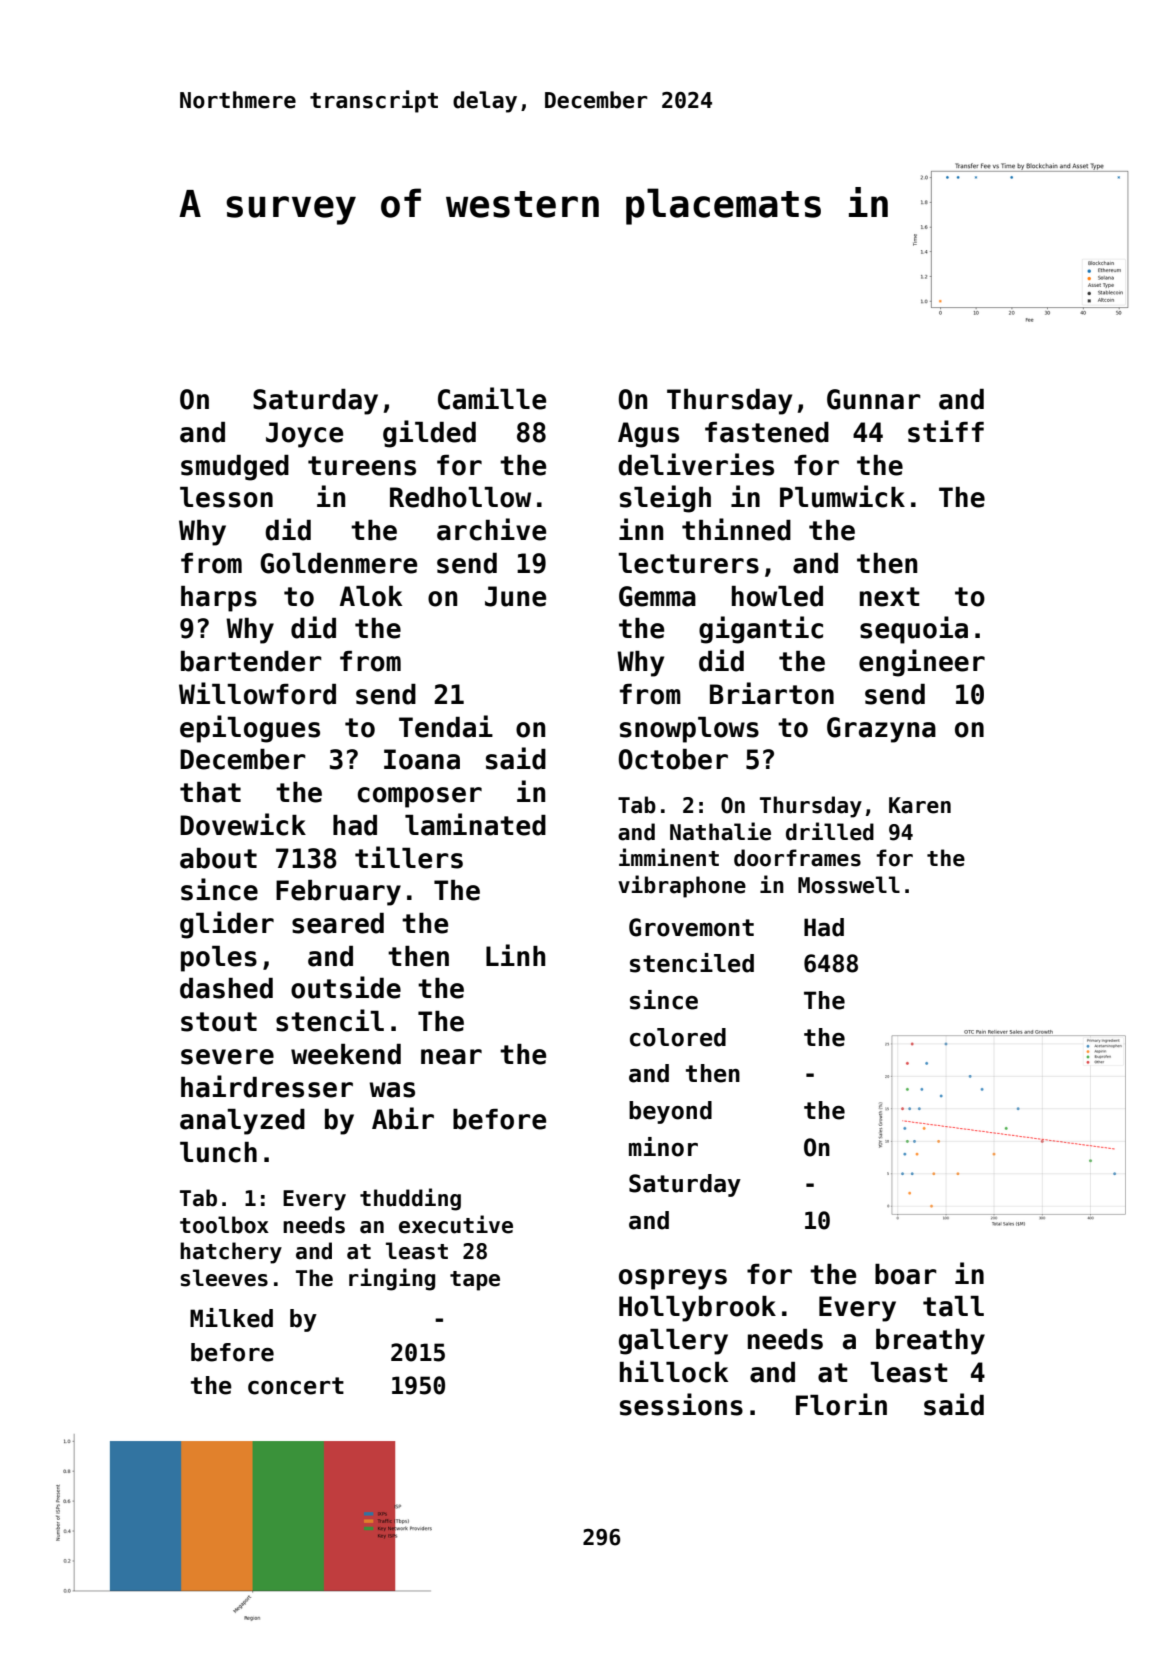 The image size is (1165, 1654). I want to click on sessions, so click(681, 1404).
